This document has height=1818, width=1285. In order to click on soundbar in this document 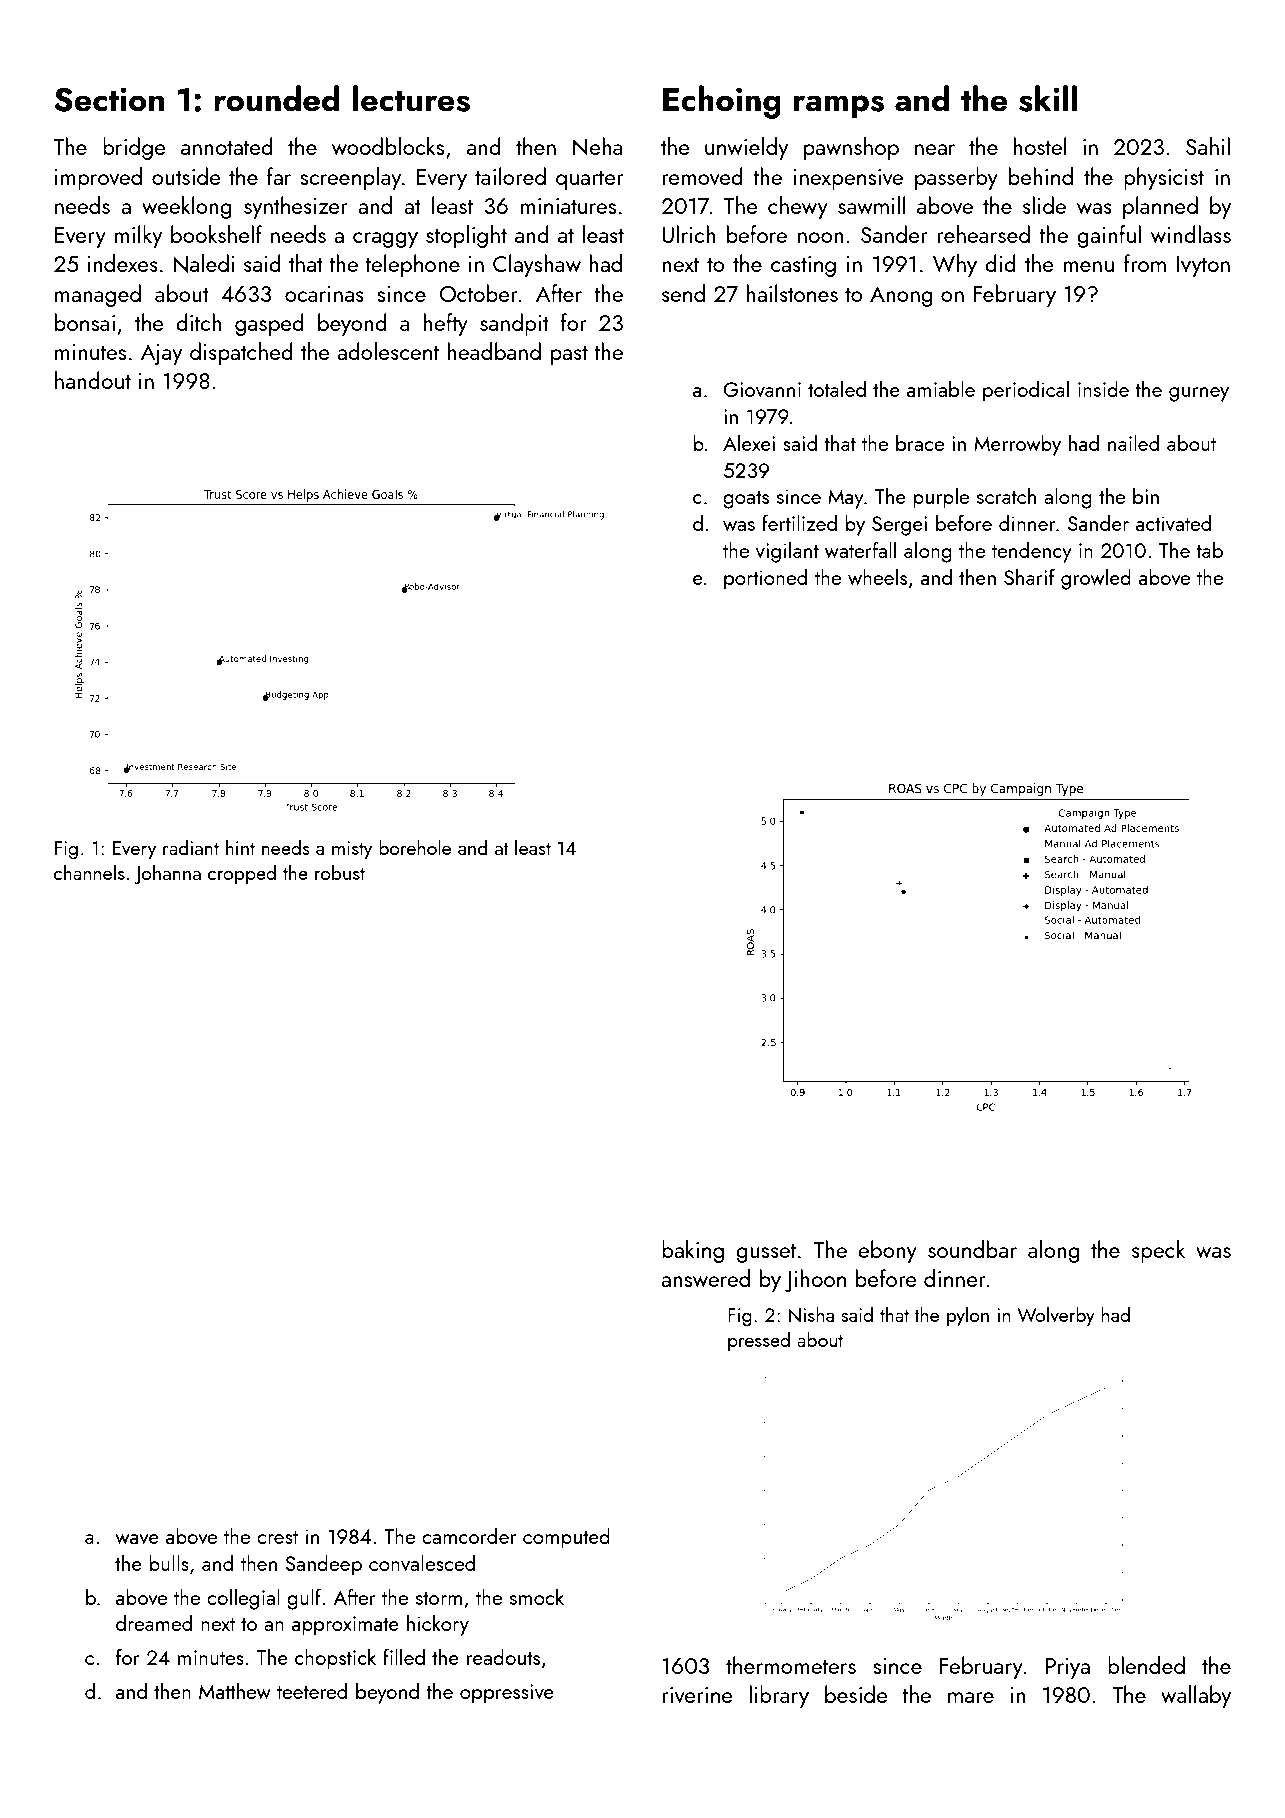, I will do `click(972, 1249)`.
